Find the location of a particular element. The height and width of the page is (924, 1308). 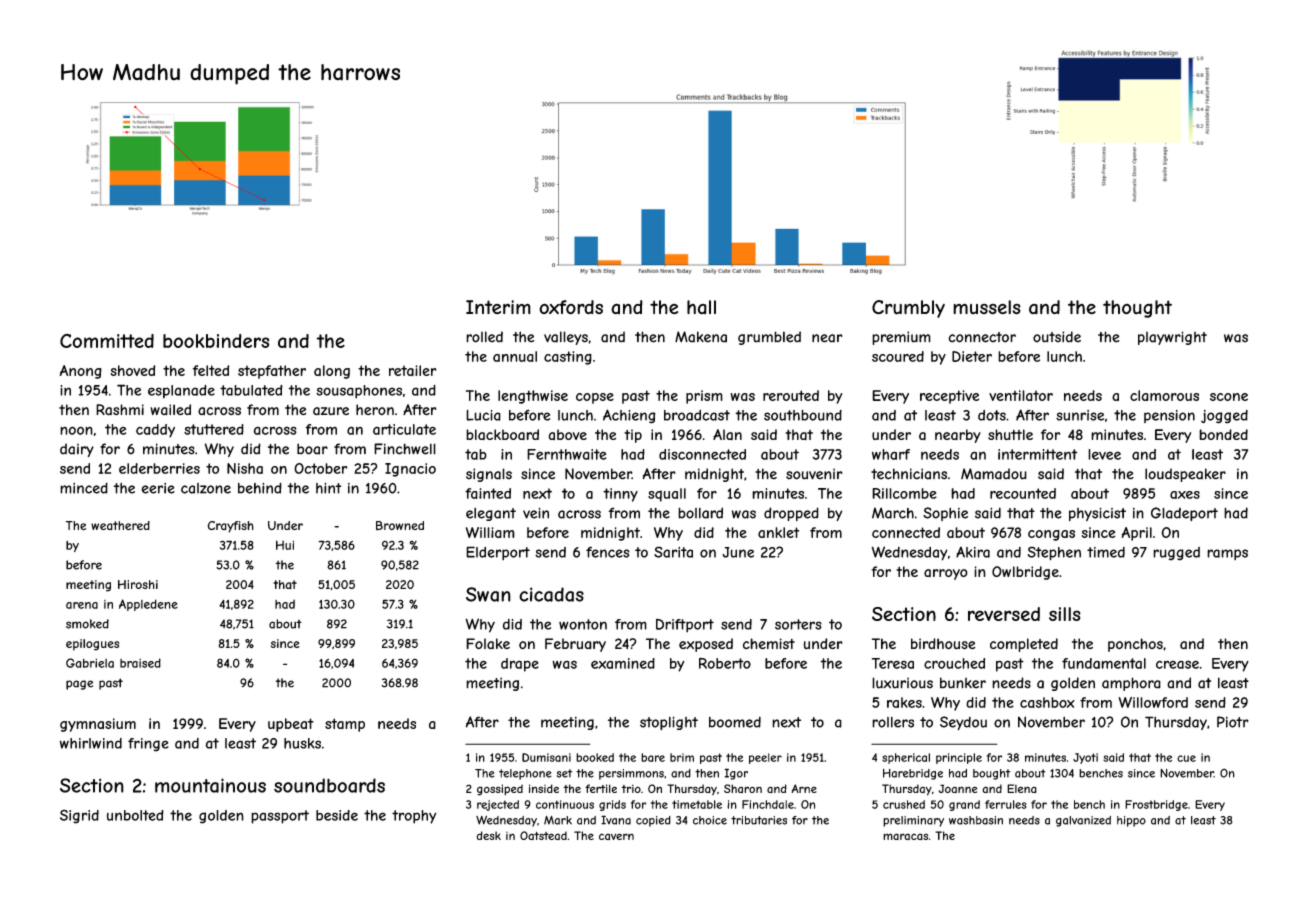

oxfords is located at coordinates (571, 307).
